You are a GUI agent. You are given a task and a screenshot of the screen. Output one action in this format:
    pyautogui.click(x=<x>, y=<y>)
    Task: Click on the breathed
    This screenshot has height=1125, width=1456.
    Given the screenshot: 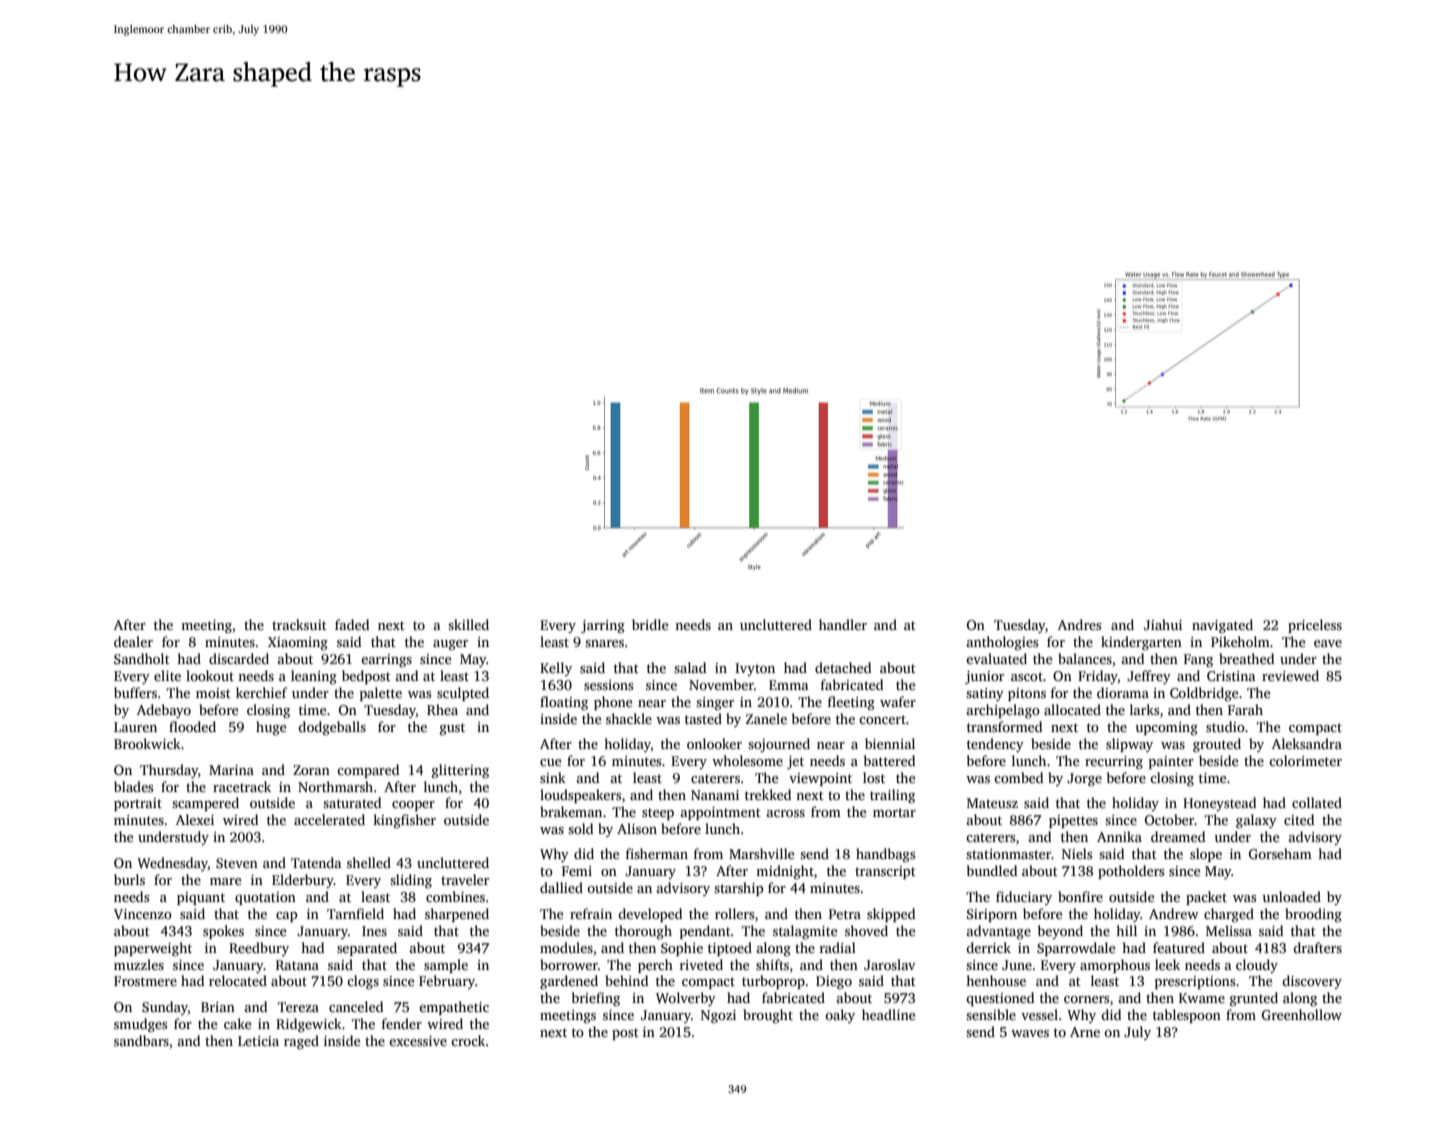 What is the action you would take?
    pyautogui.click(x=1247, y=658)
